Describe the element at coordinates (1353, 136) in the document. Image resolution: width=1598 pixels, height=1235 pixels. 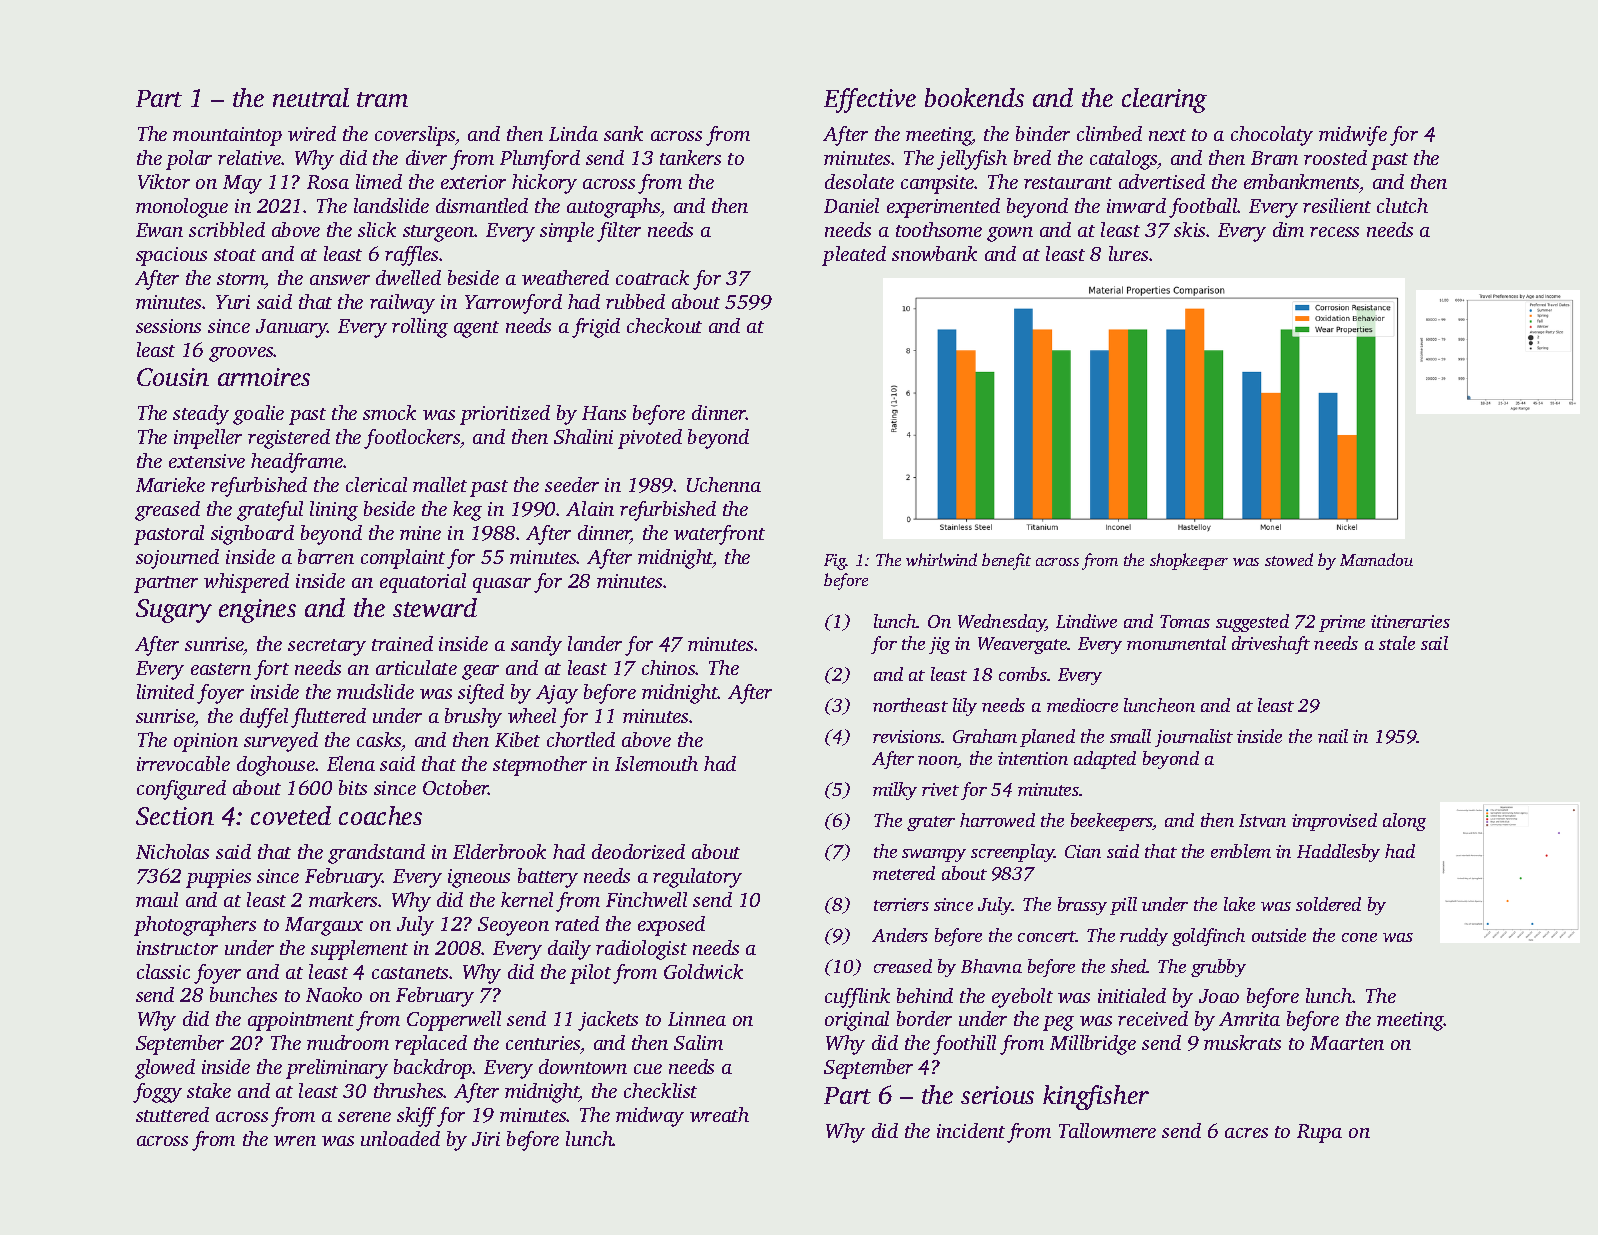
I see `midwife` at that location.
